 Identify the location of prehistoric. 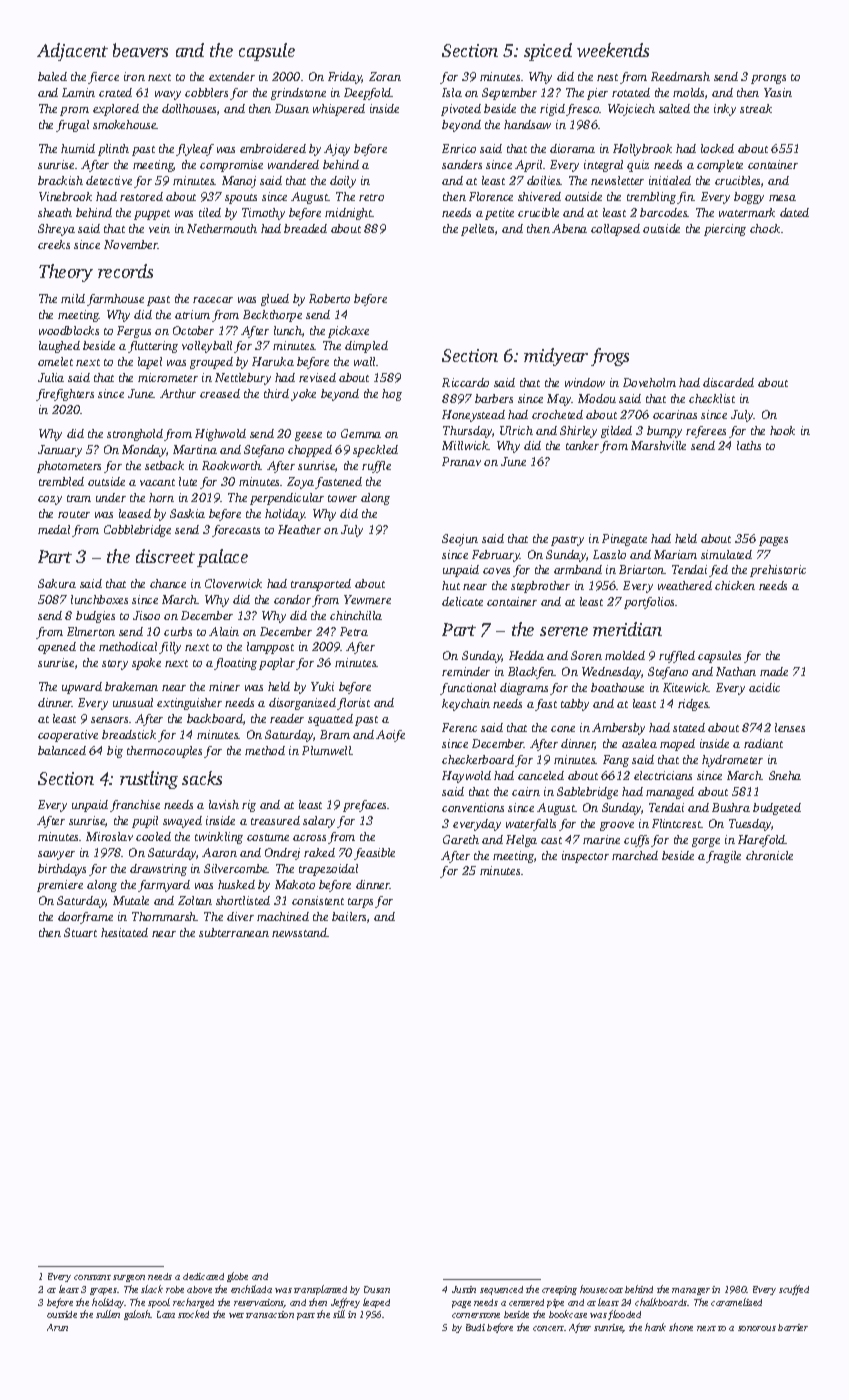
(778, 571).
